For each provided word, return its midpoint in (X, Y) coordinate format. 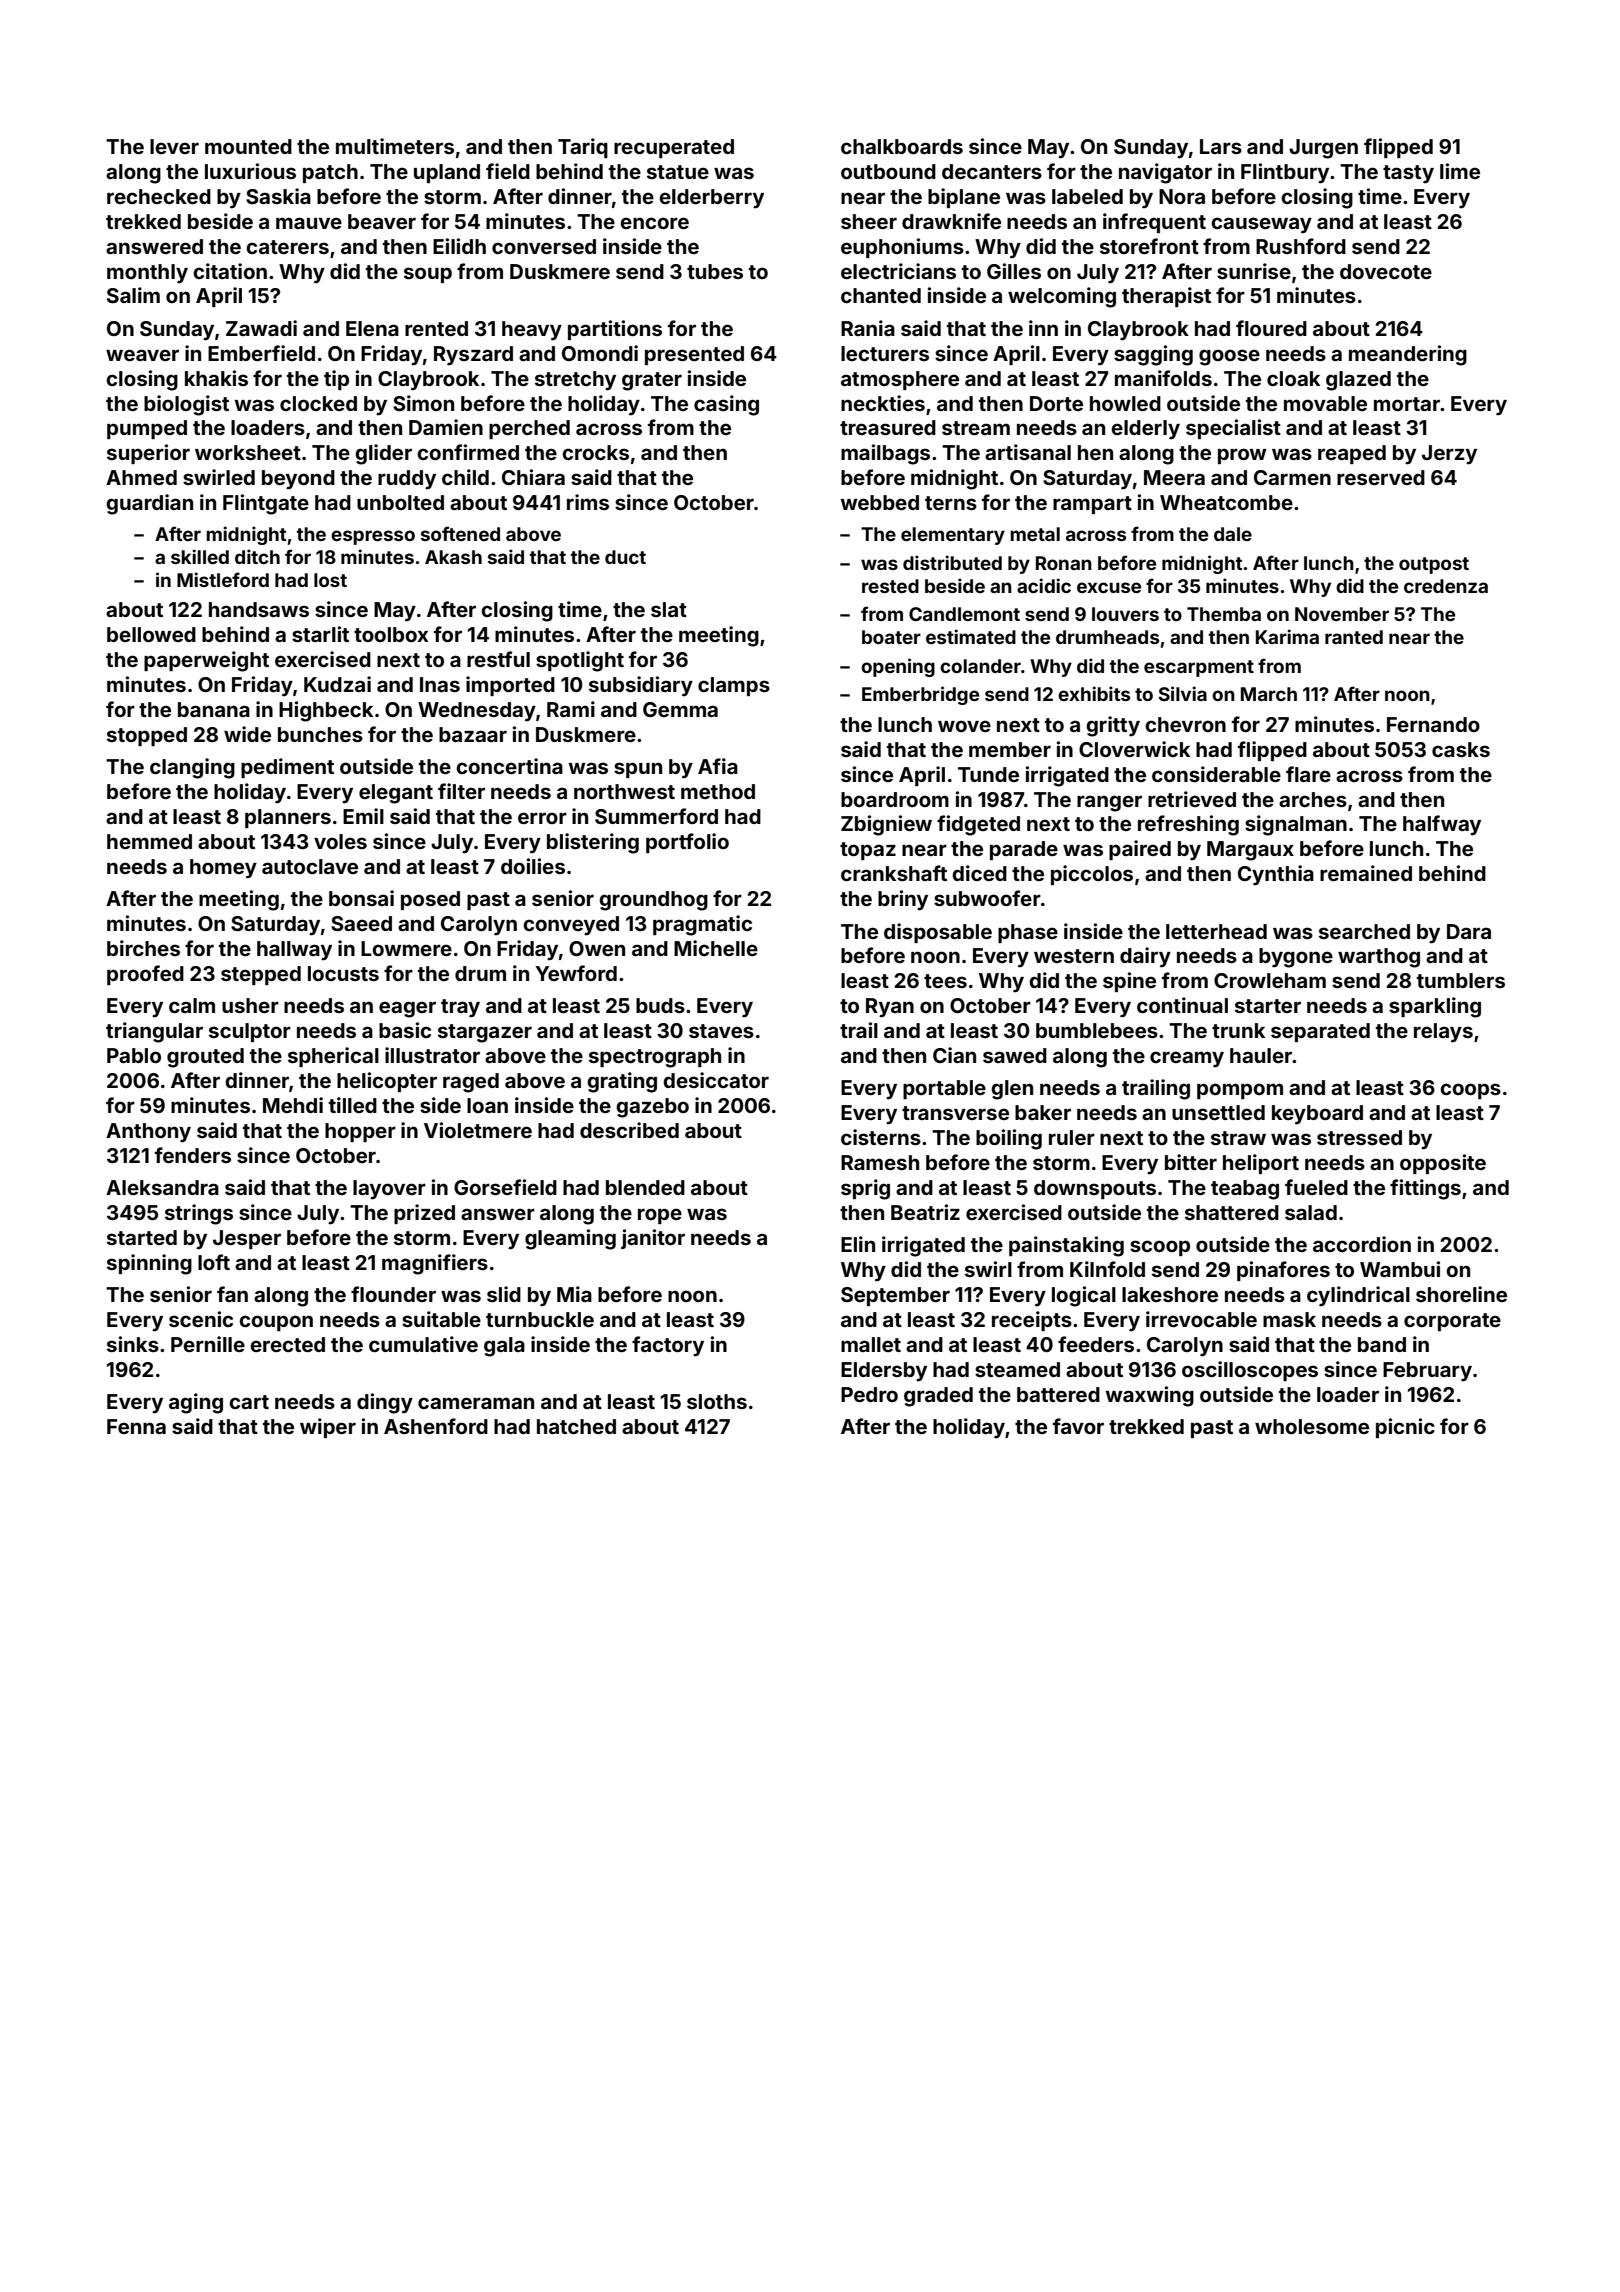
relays (1443, 1033)
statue (678, 172)
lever (174, 146)
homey (223, 869)
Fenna (136, 1426)
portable (944, 1089)
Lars (1221, 146)
